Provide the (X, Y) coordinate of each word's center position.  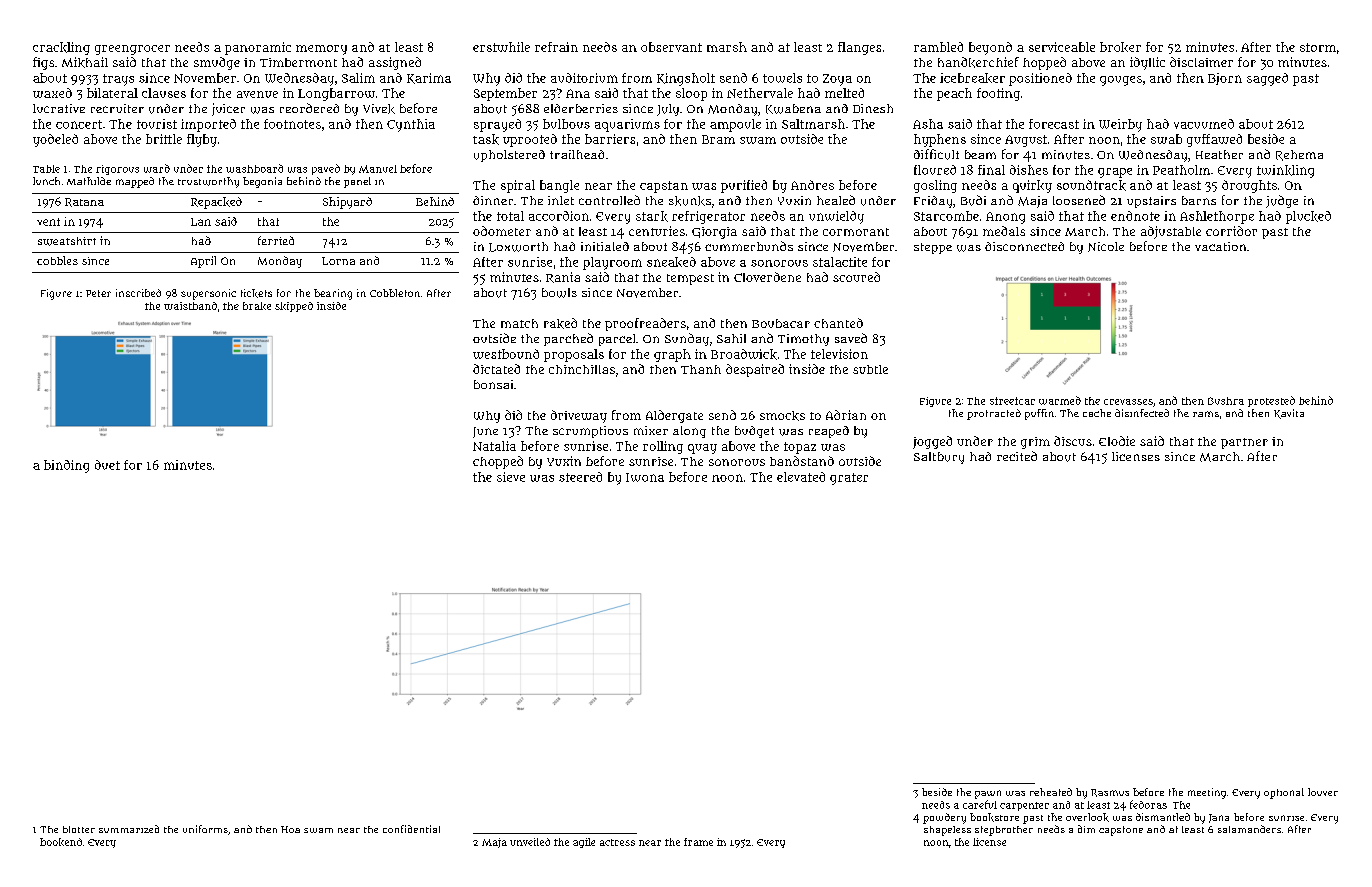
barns (1199, 200)
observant (671, 47)
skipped (294, 307)
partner (1244, 443)
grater (849, 479)
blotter (79, 829)
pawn (988, 794)
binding (66, 466)
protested (1271, 401)
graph (672, 355)
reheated (1051, 792)
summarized (129, 829)
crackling (61, 48)
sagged (1267, 79)
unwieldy (836, 217)
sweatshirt (67, 241)
